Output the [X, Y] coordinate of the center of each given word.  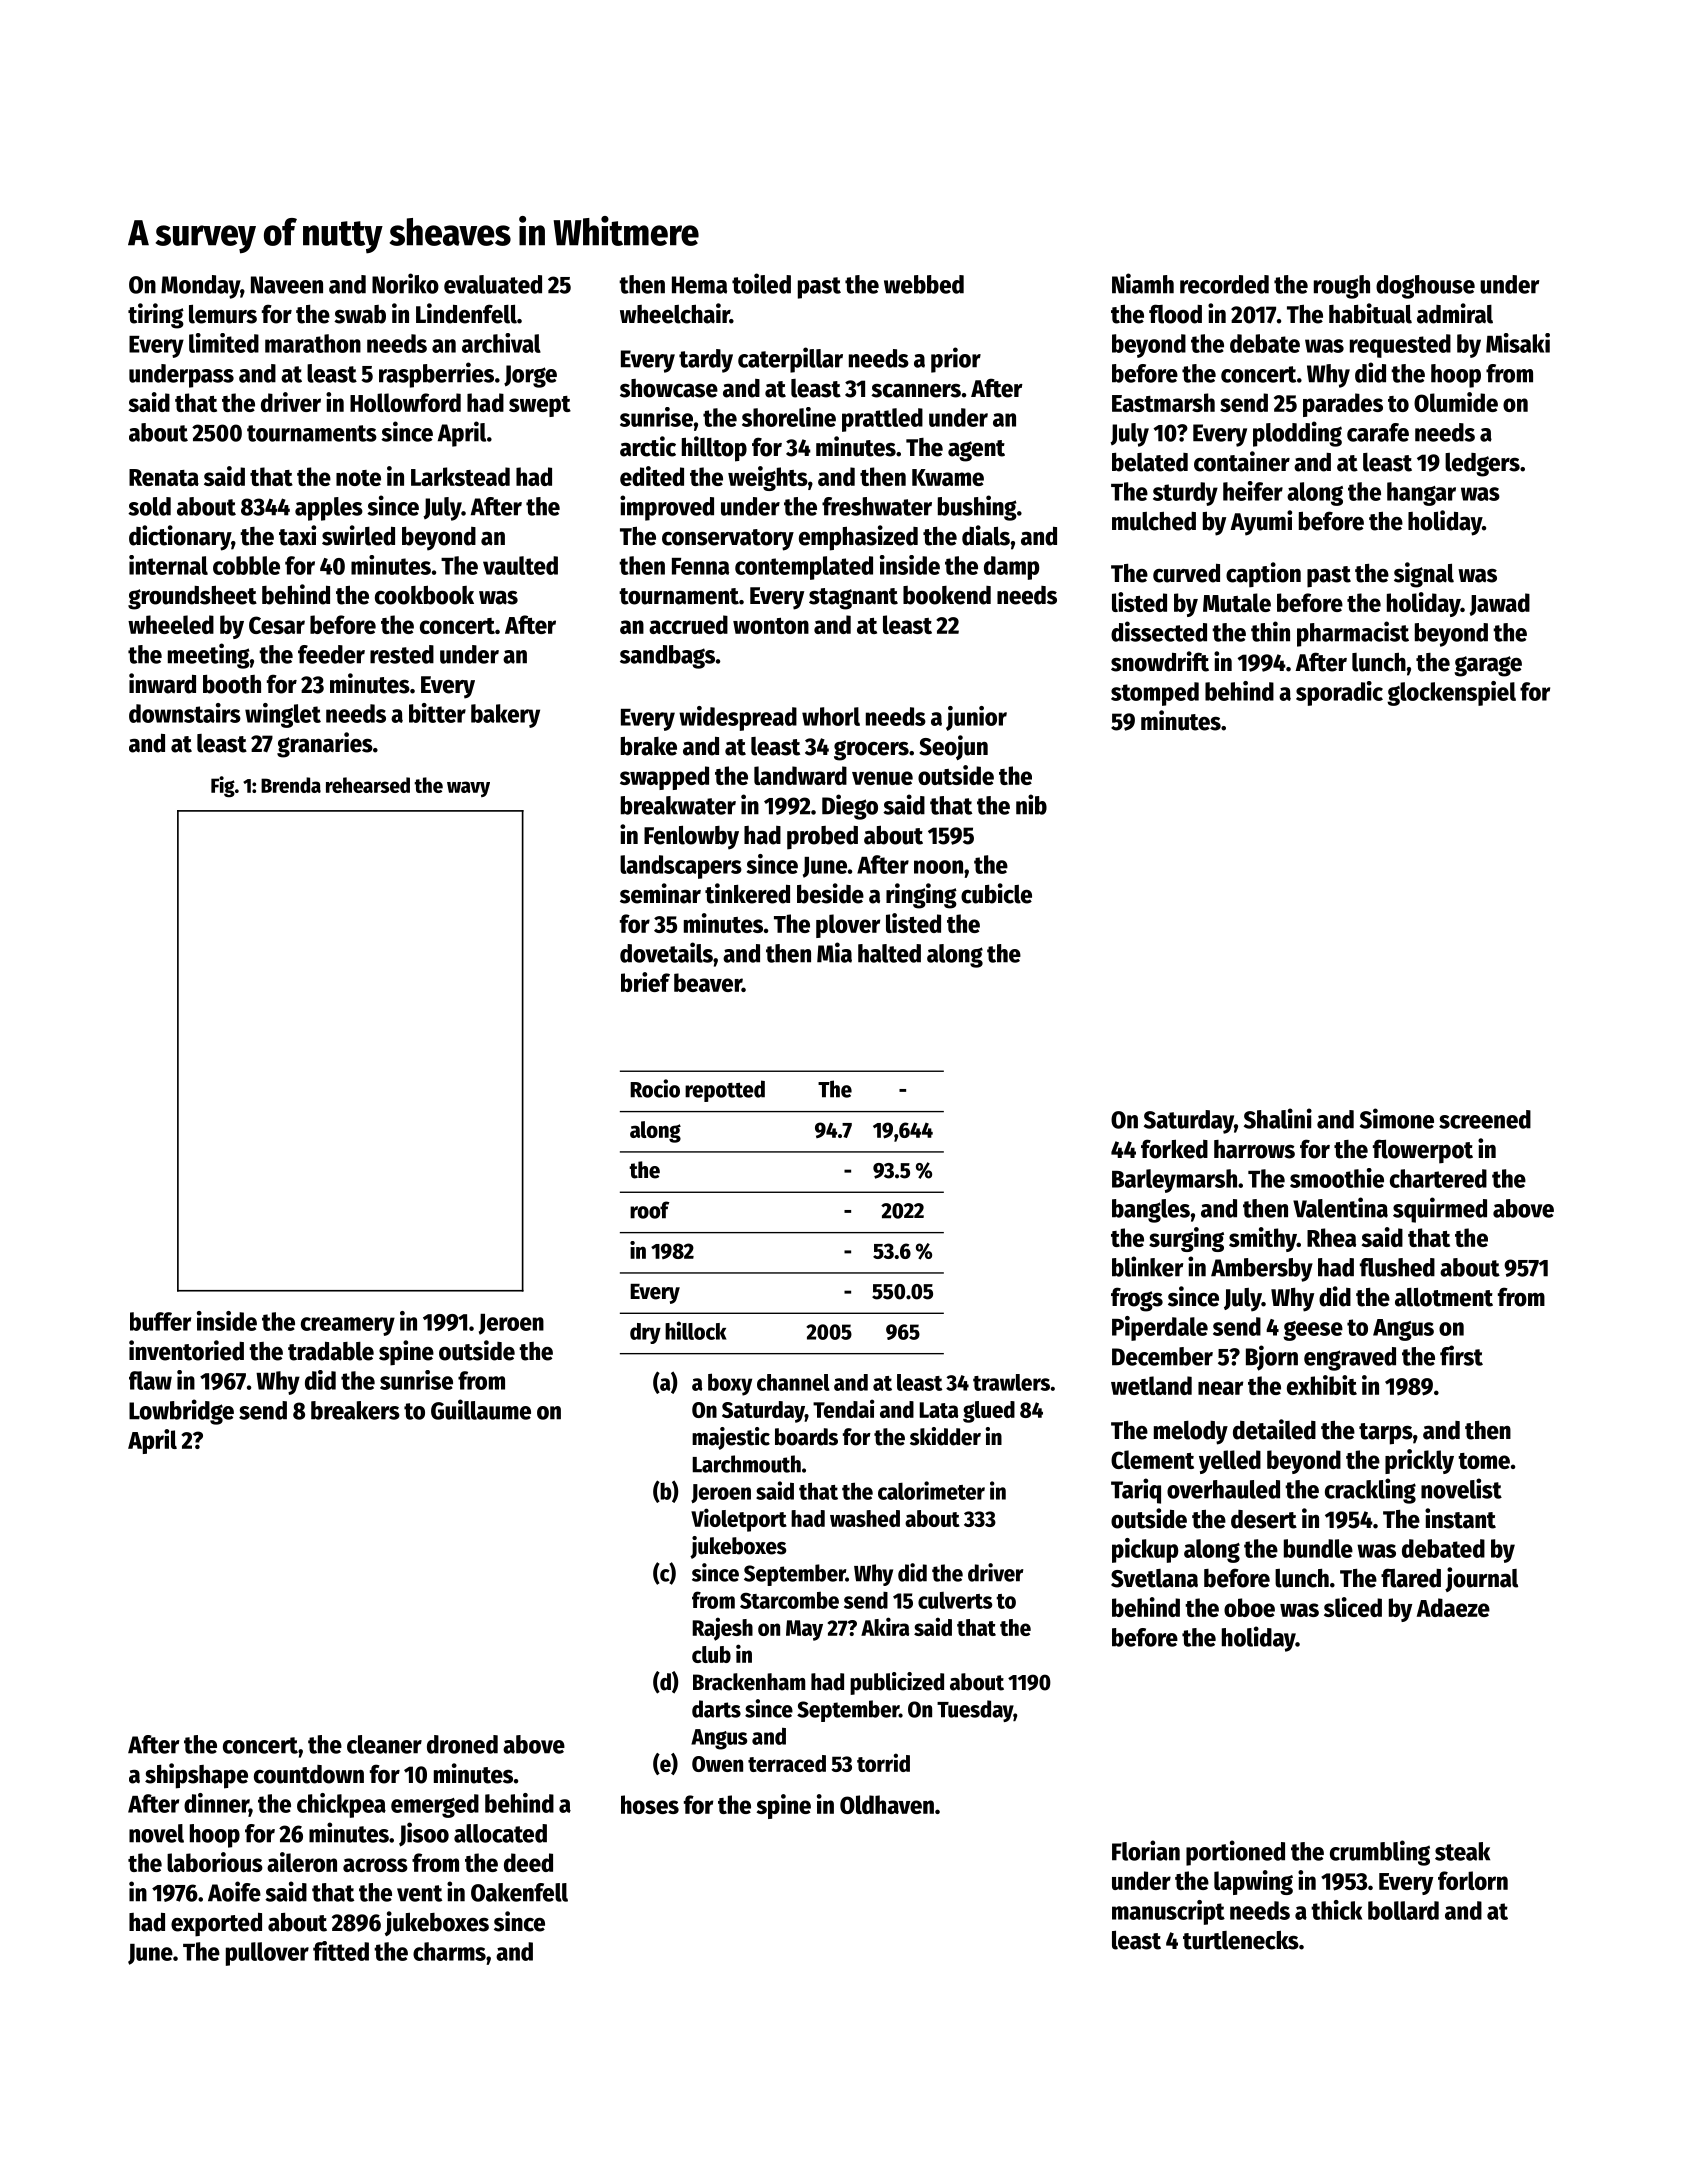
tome [1484, 1461]
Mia [834, 952]
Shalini [1278, 1118]
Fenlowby [691, 838]
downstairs [185, 713]
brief [645, 982]
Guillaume [481, 1409]
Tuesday [975, 1711]
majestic [731, 1438]
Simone [1397, 1118]
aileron [302, 1862]
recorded [1224, 284]
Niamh [1143, 283]
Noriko [405, 283]
